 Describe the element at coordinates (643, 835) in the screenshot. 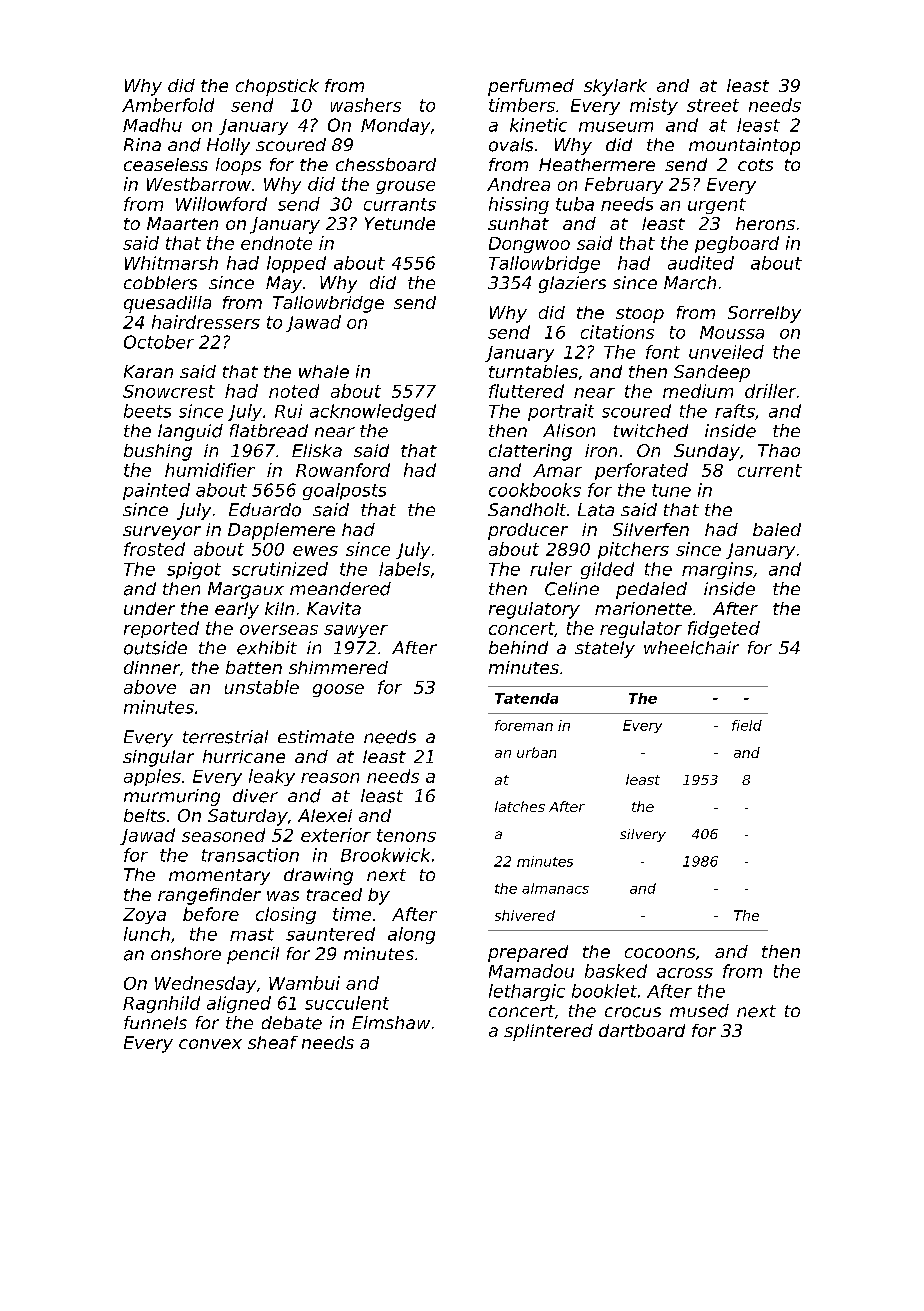

I see `silvery` at that location.
